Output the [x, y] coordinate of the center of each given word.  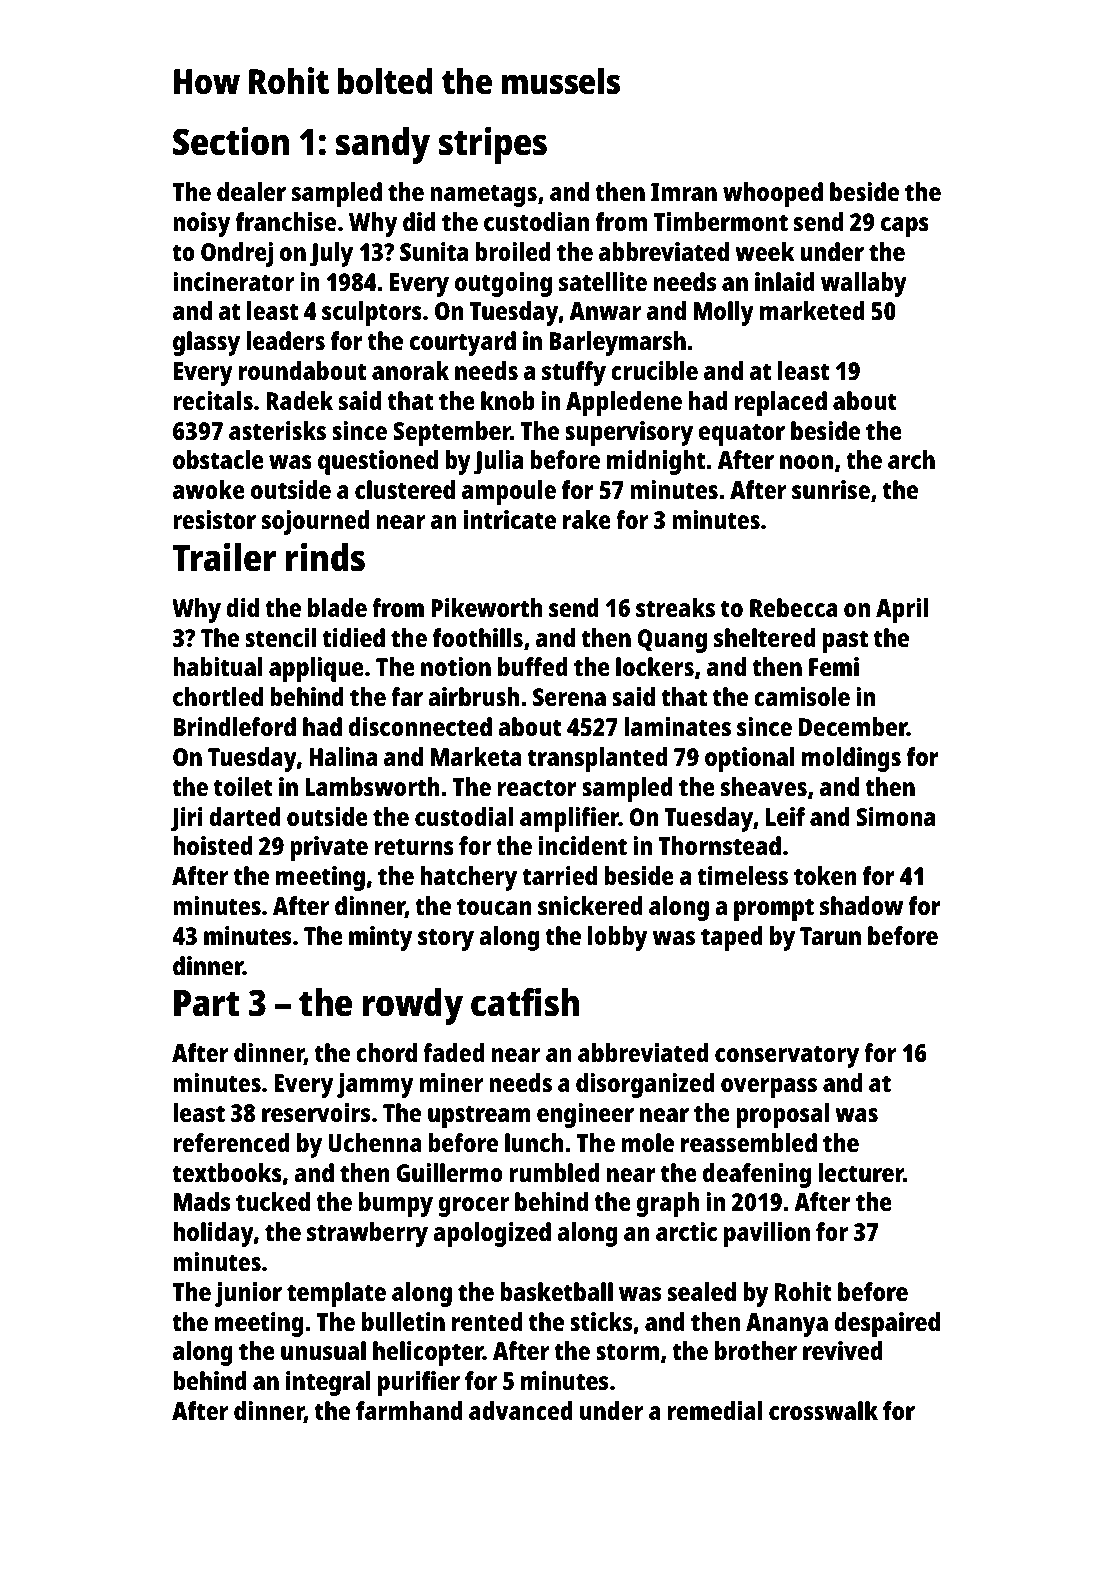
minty [380, 938]
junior [248, 1294]
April [902, 610]
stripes [493, 145]
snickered [590, 905]
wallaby [864, 284]
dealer [251, 191]
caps [905, 227]
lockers [655, 666]
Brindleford [235, 726]
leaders [285, 340]
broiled [513, 251]
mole [648, 1142]
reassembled [749, 1142]
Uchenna [375, 1142]
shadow [861, 905]
